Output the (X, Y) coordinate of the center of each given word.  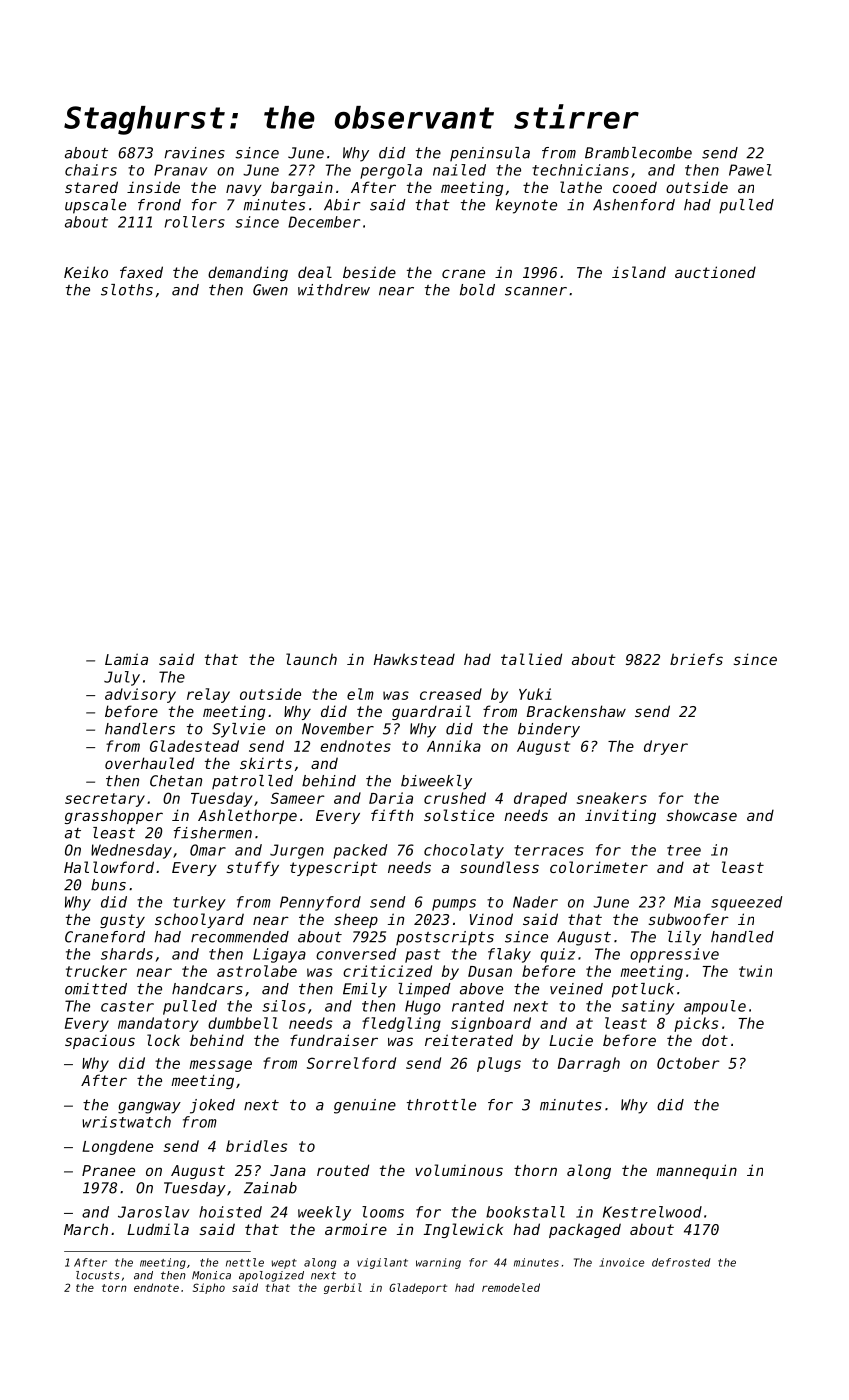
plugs (499, 1064)
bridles (256, 1146)
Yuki (535, 694)
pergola (391, 171)
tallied (531, 659)
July (122, 678)
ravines (194, 153)
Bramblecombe (638, 153)
